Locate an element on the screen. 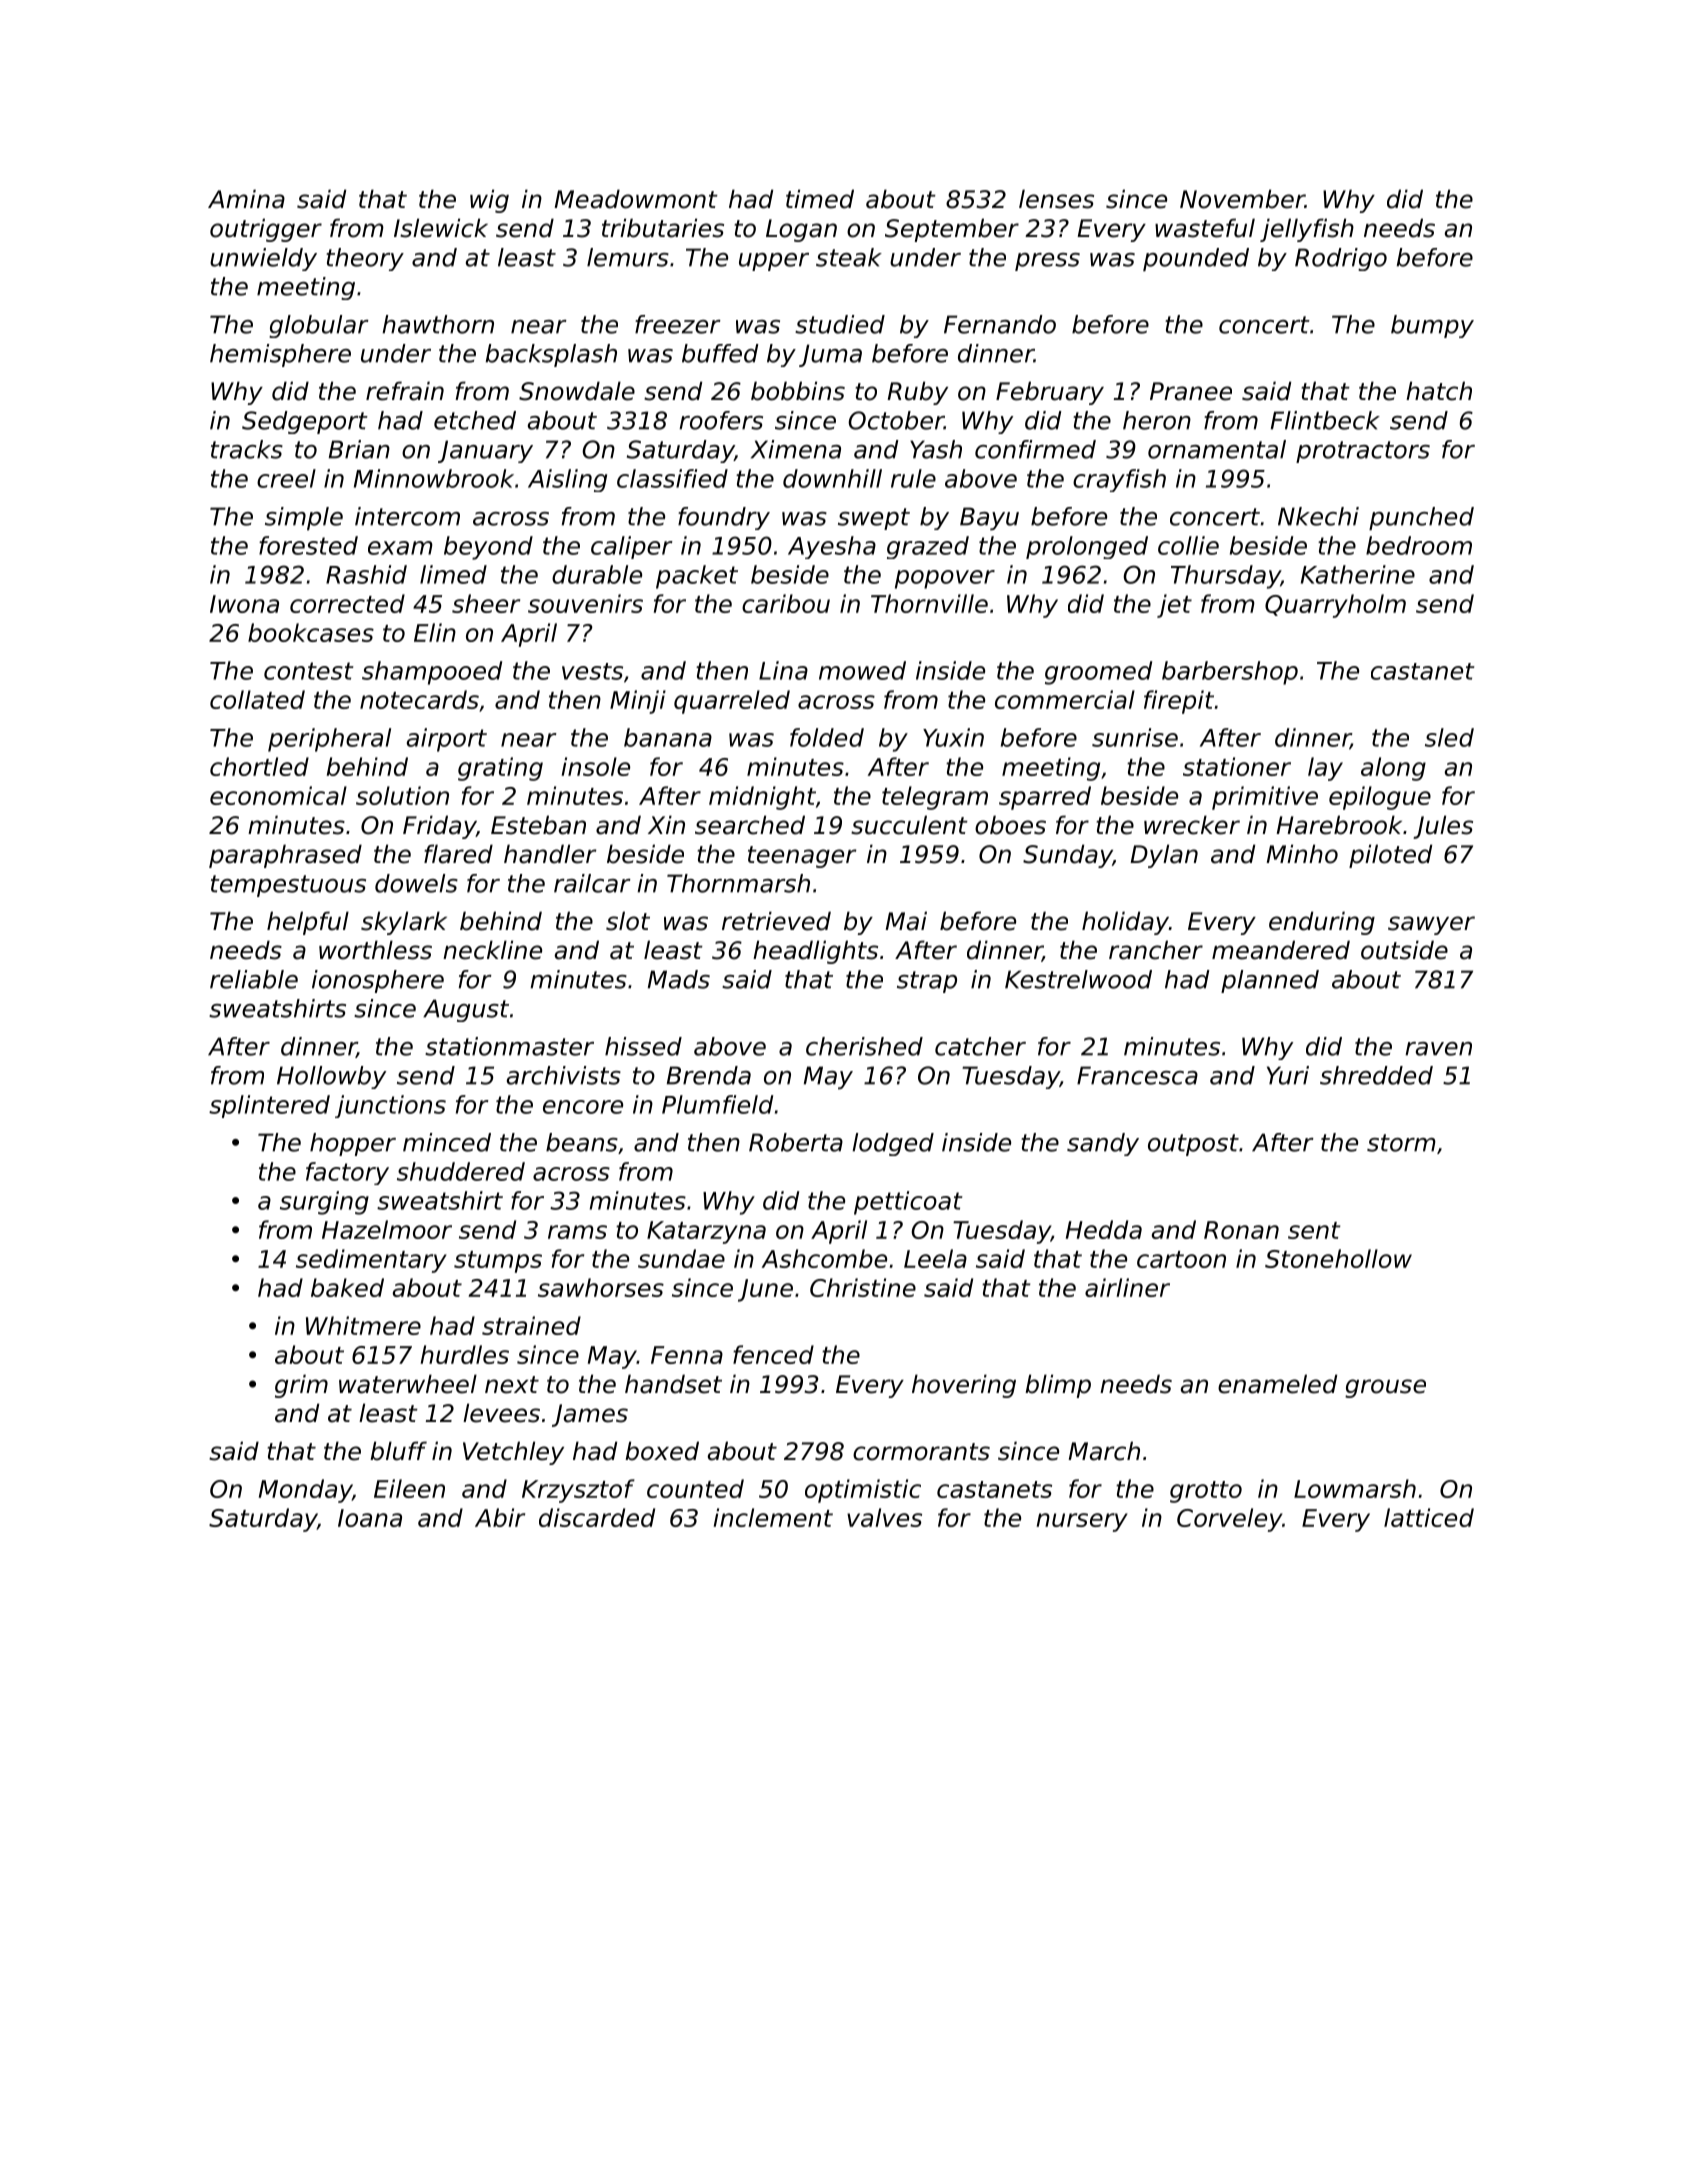  October is located at coordinates (896, 420).
